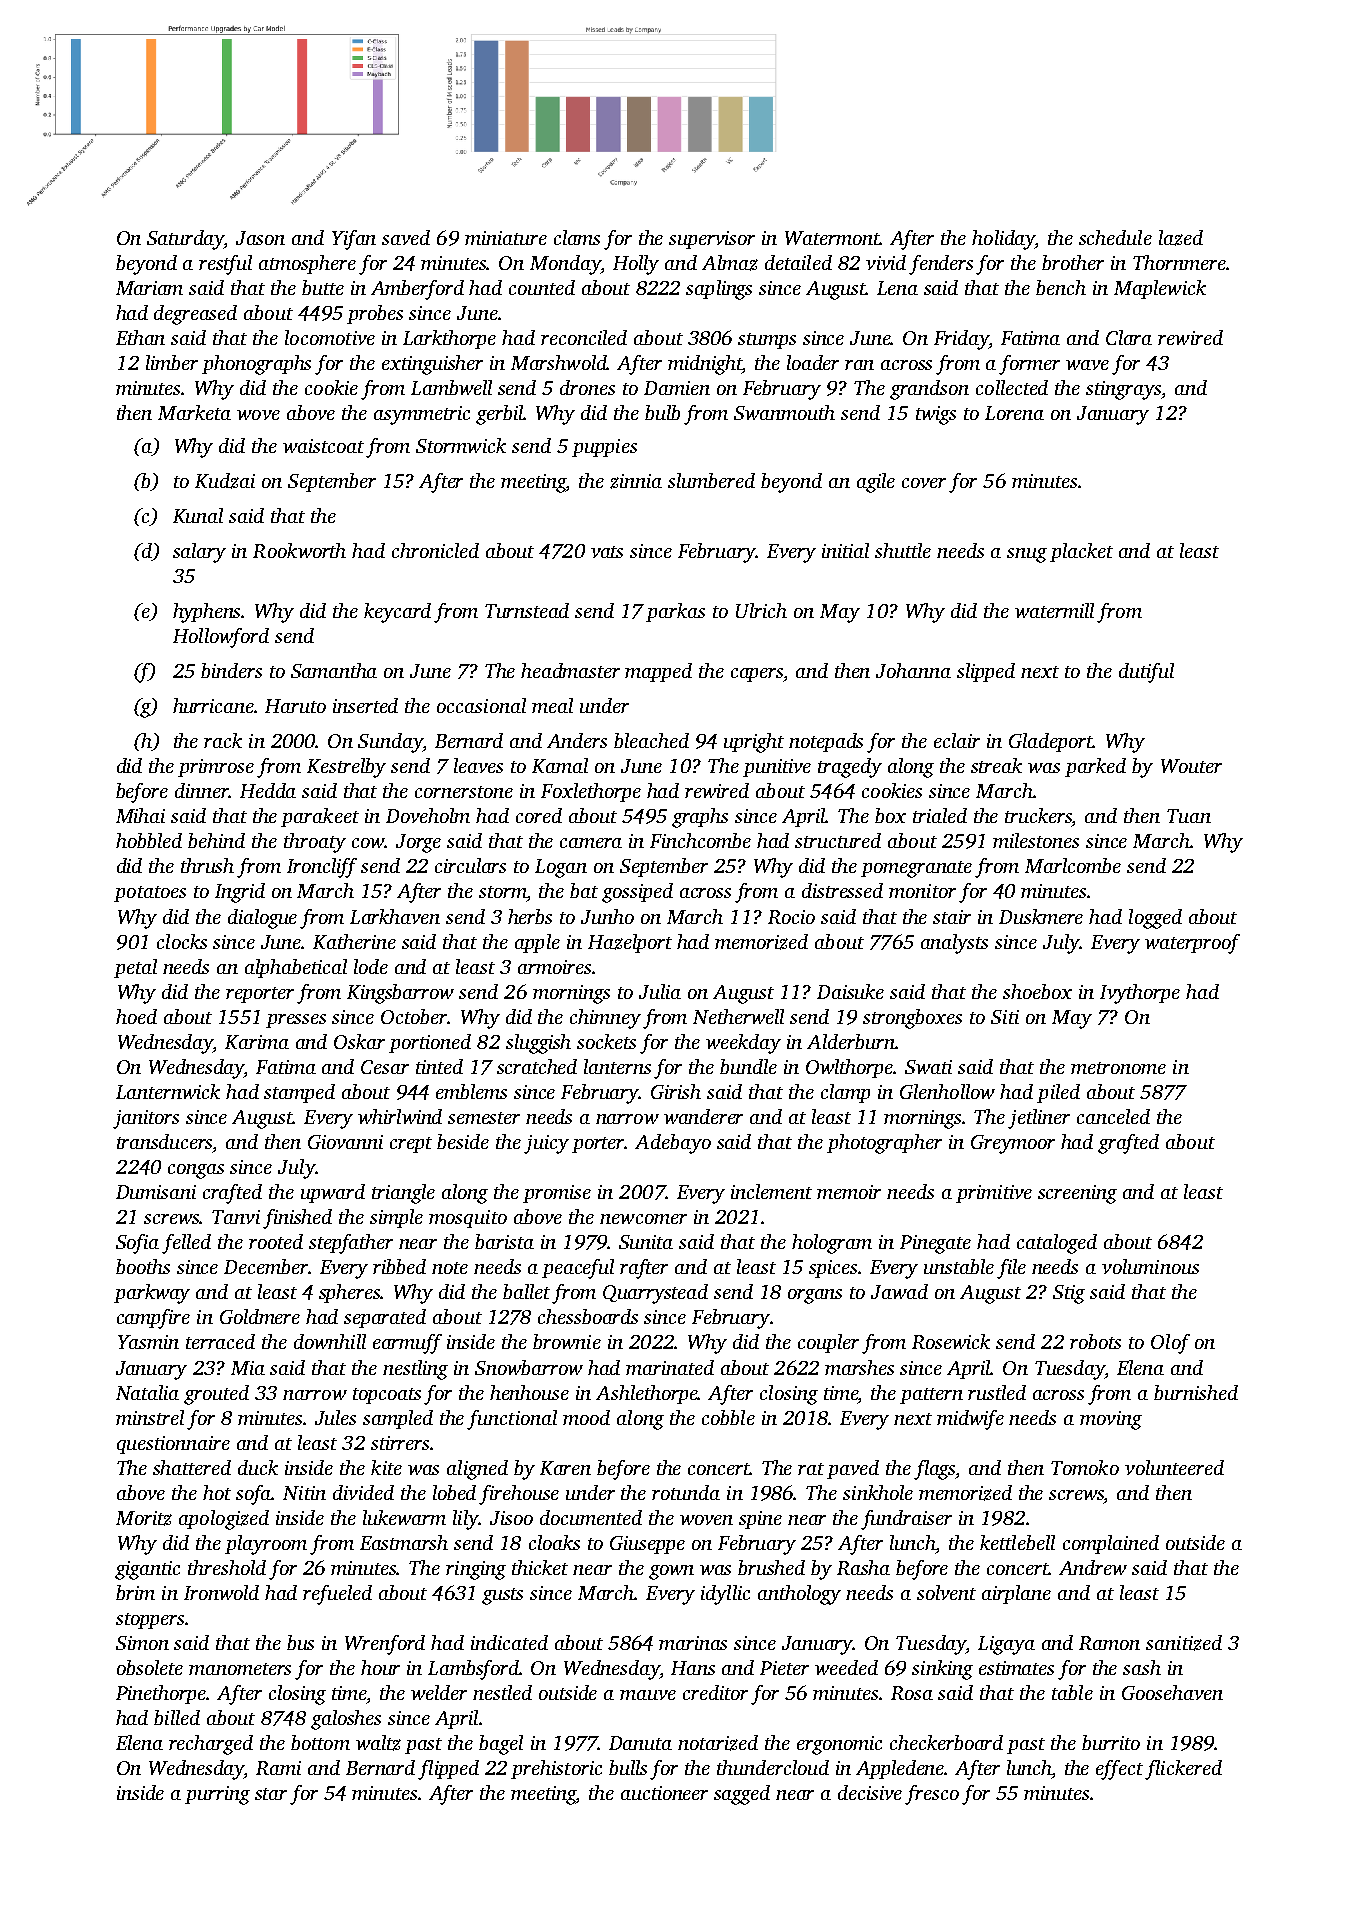  What do you see at coordinates (225, 265) in the document?
I see `restful` at bounding box center [225, 265].
